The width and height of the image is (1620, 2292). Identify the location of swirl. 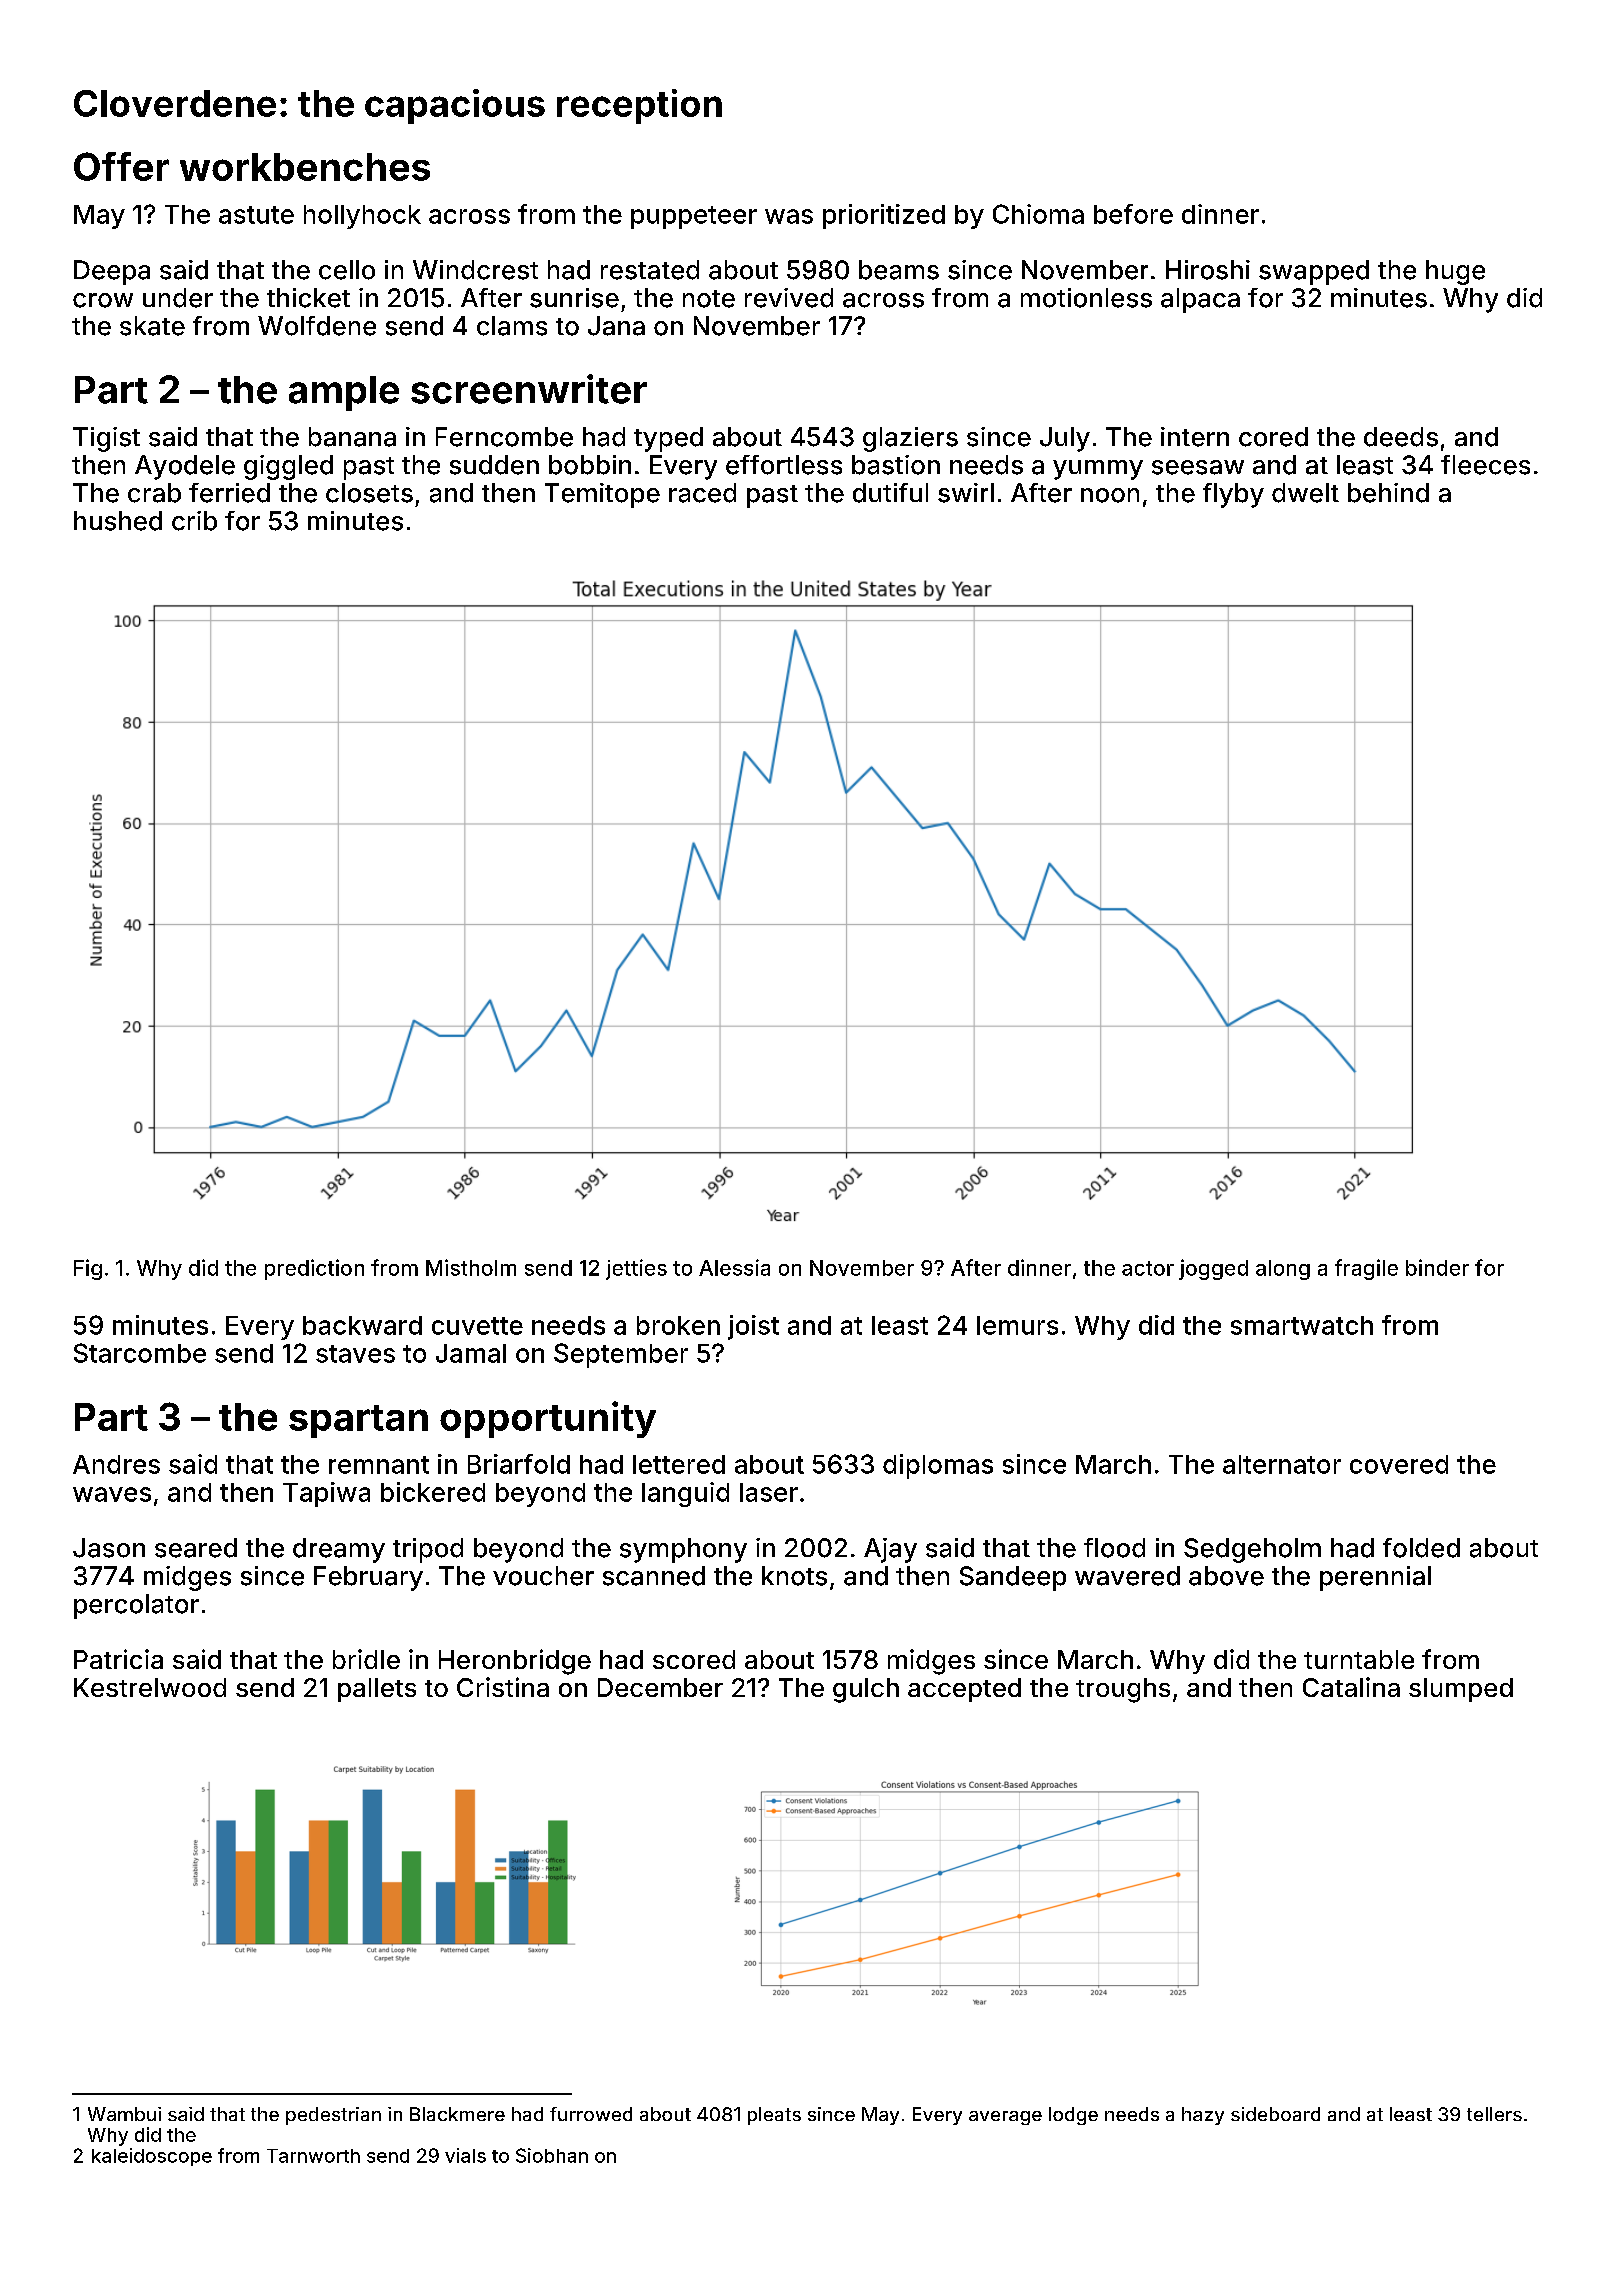
(966, 493).
